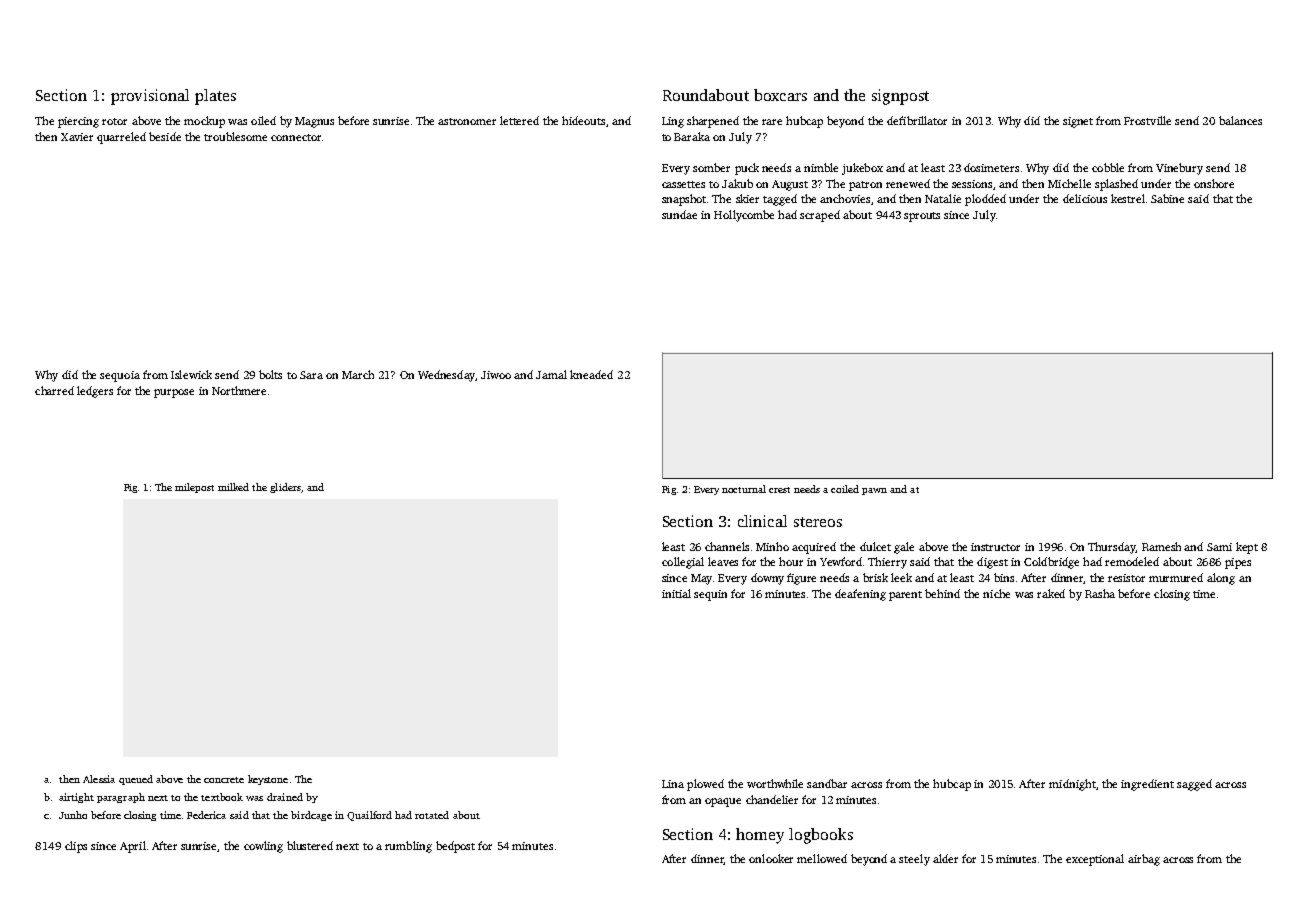 This image has width=1308, height=924. I want to click on sequin, so click(710, 595).
